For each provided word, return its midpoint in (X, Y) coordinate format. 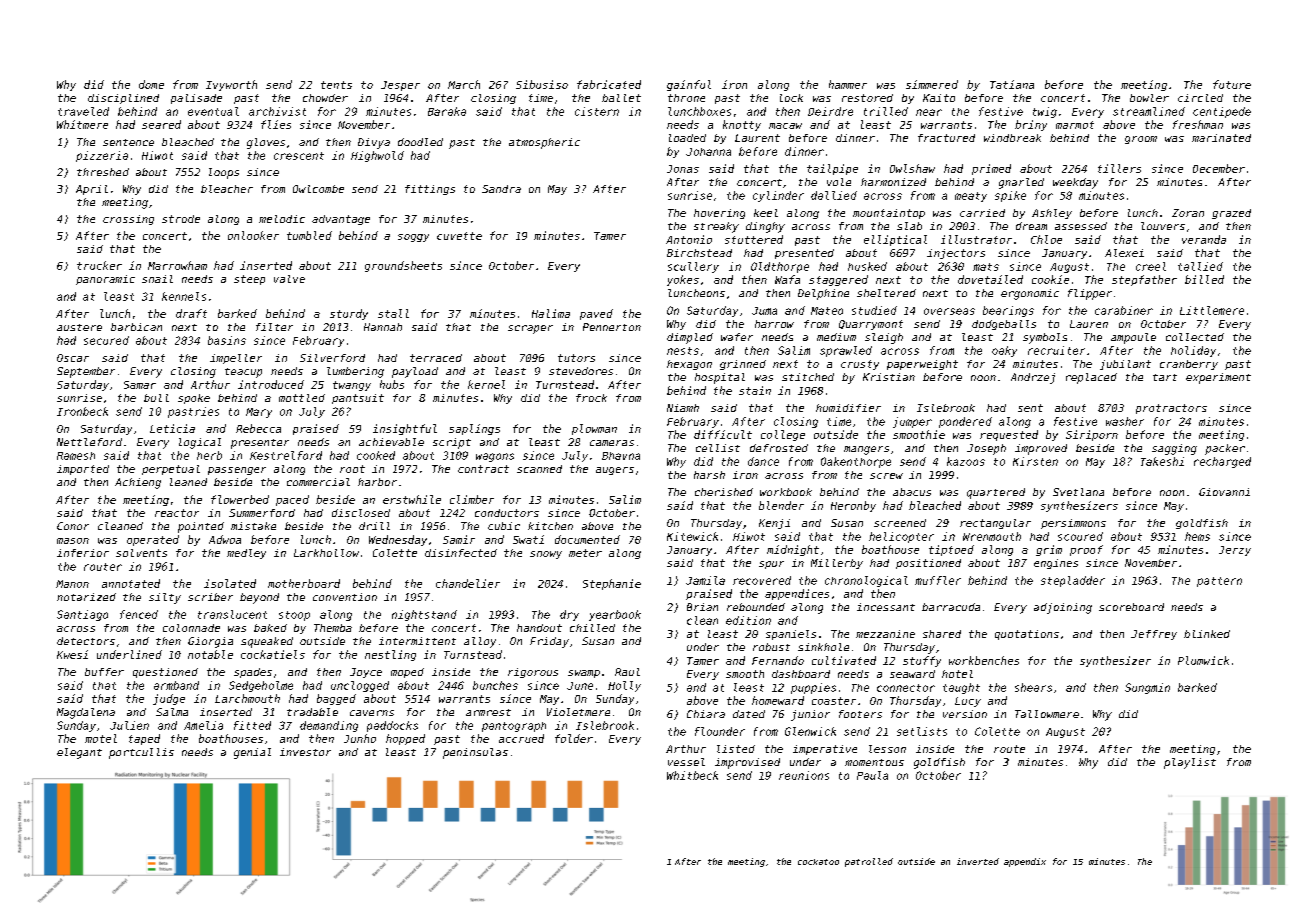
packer (1225, 449)
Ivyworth (231, 85)
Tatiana (1012, 84)
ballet (621, 98)
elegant (79, 753)
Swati (528, 539)
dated (749, 714)
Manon (72, 584)
